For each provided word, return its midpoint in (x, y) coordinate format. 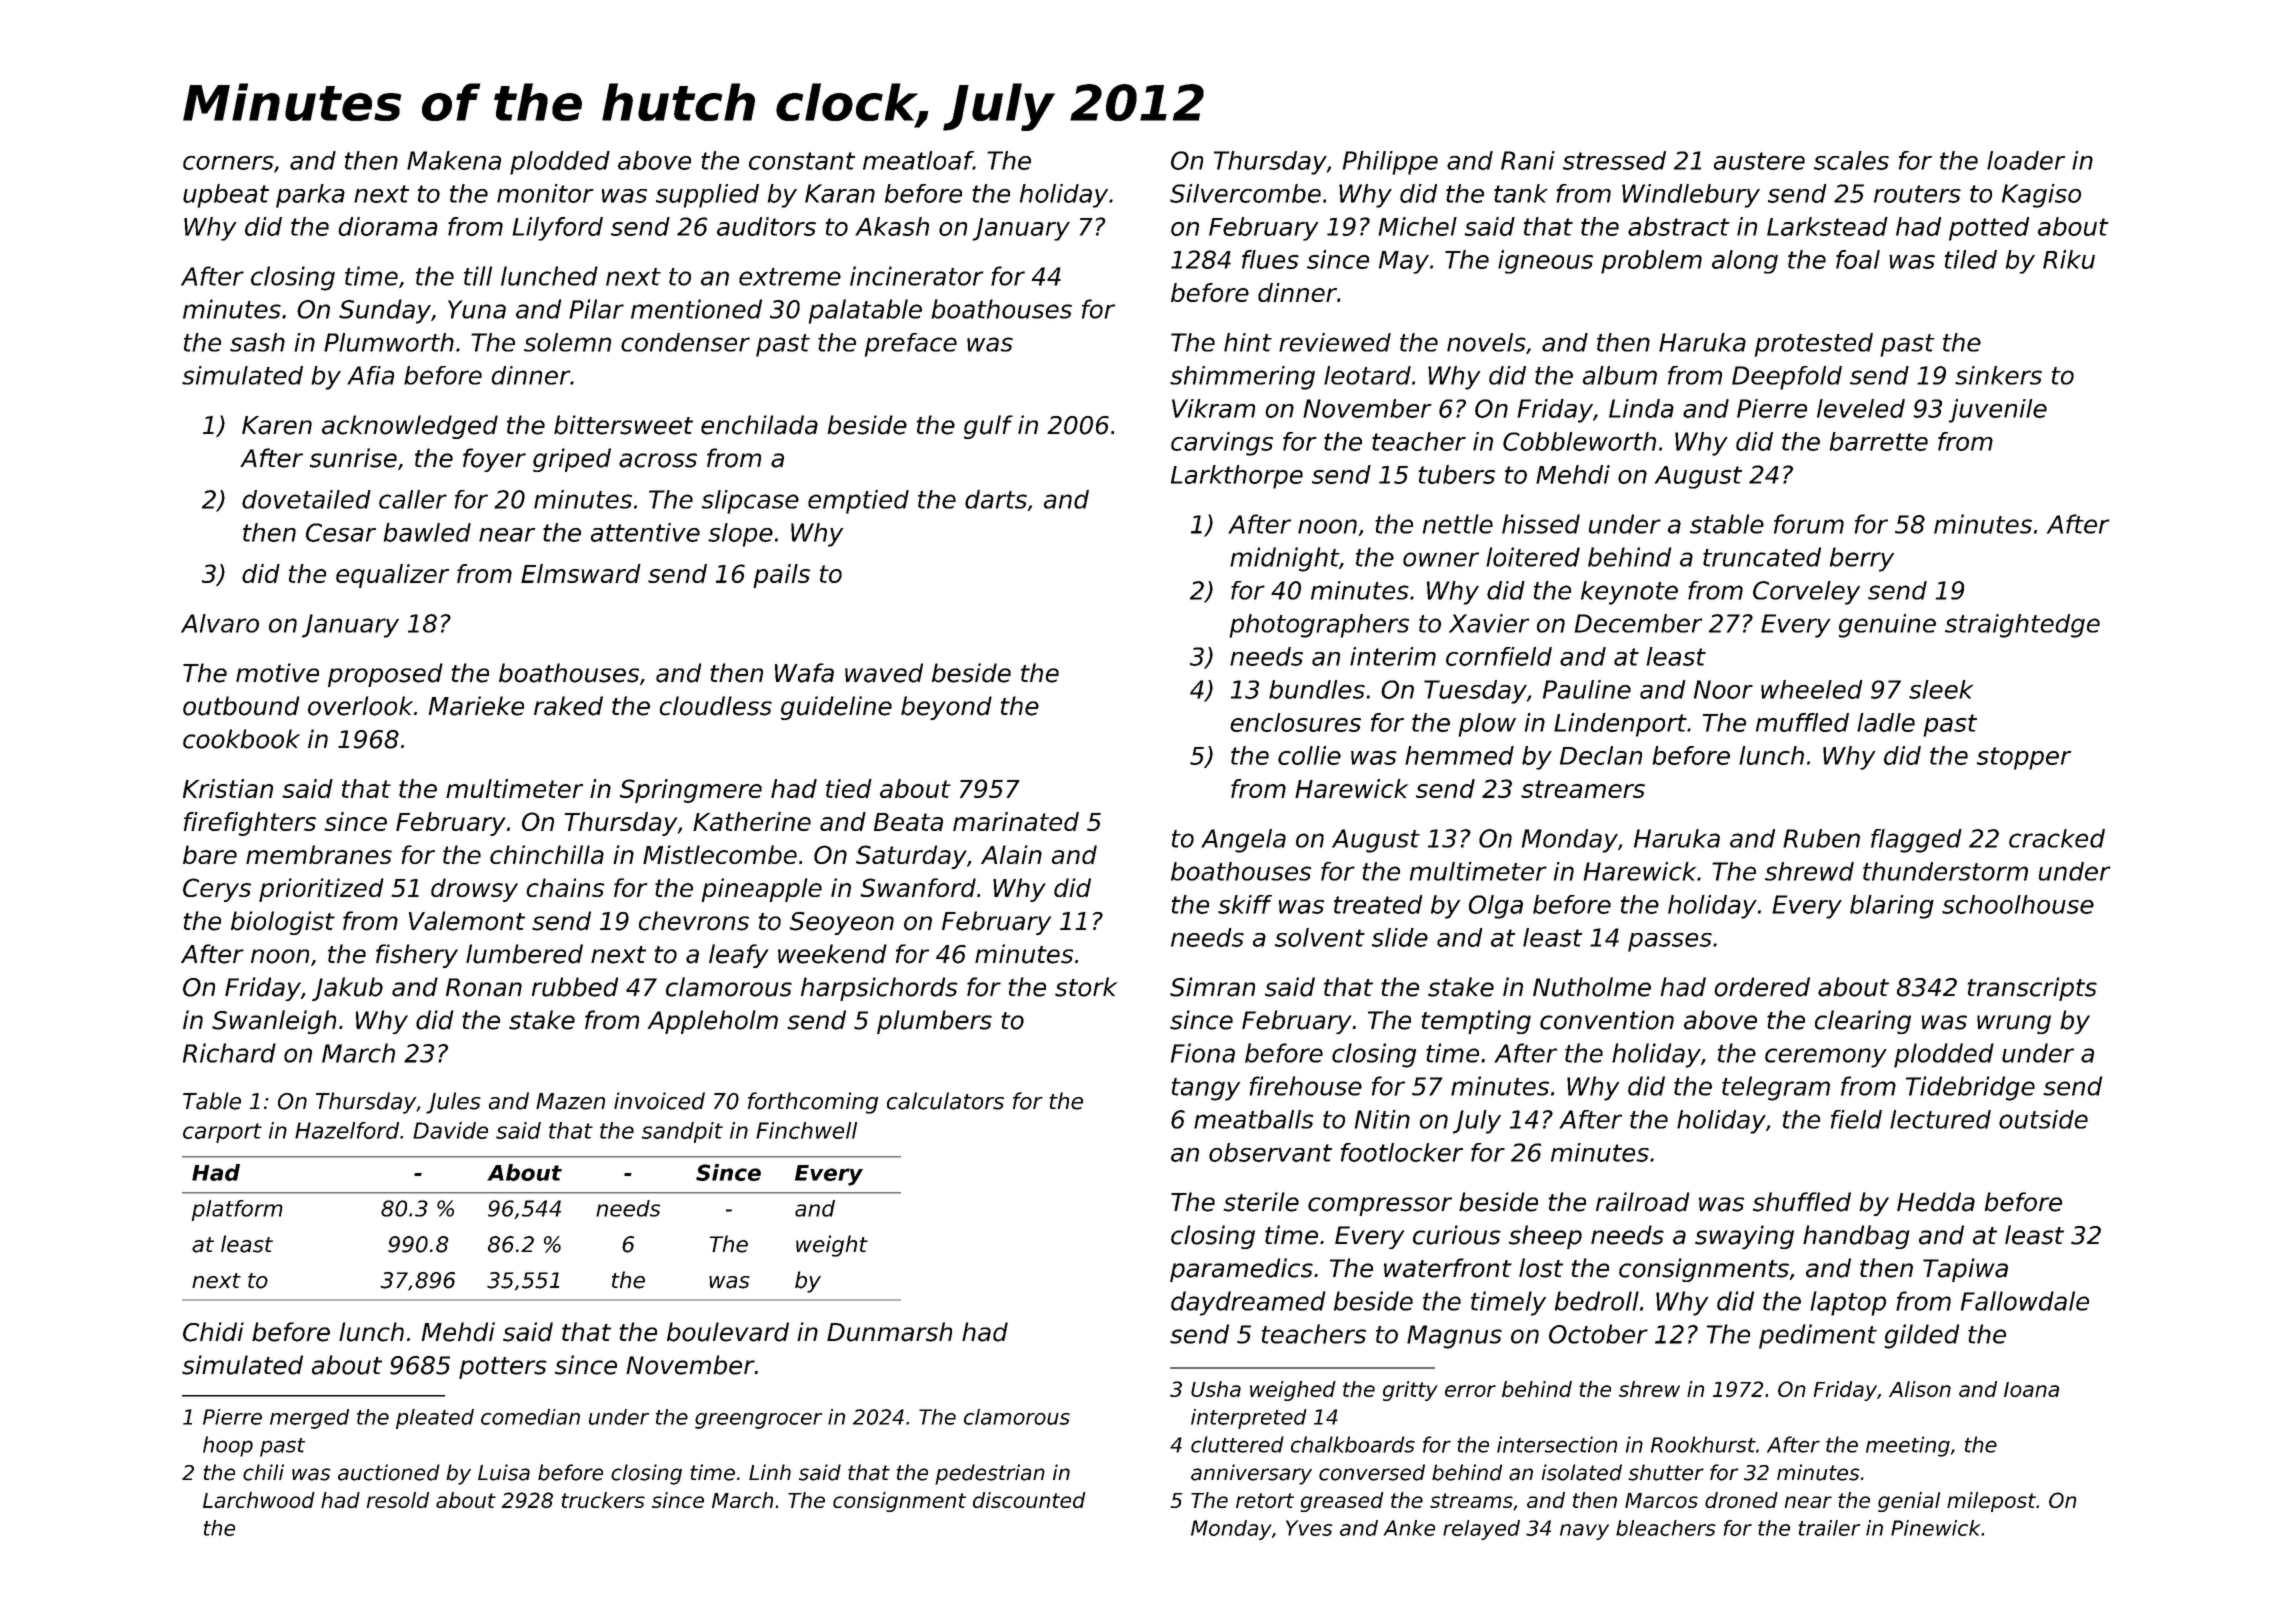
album (1620, 375)
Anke (1409, 1528)
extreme (790, 277)
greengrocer (758, 1421)
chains (565, 887)
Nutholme (1592, 987)
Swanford (918, 887)
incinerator (916, 276)
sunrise (353, 458)
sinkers (1998, 375)
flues (1270, 259)
